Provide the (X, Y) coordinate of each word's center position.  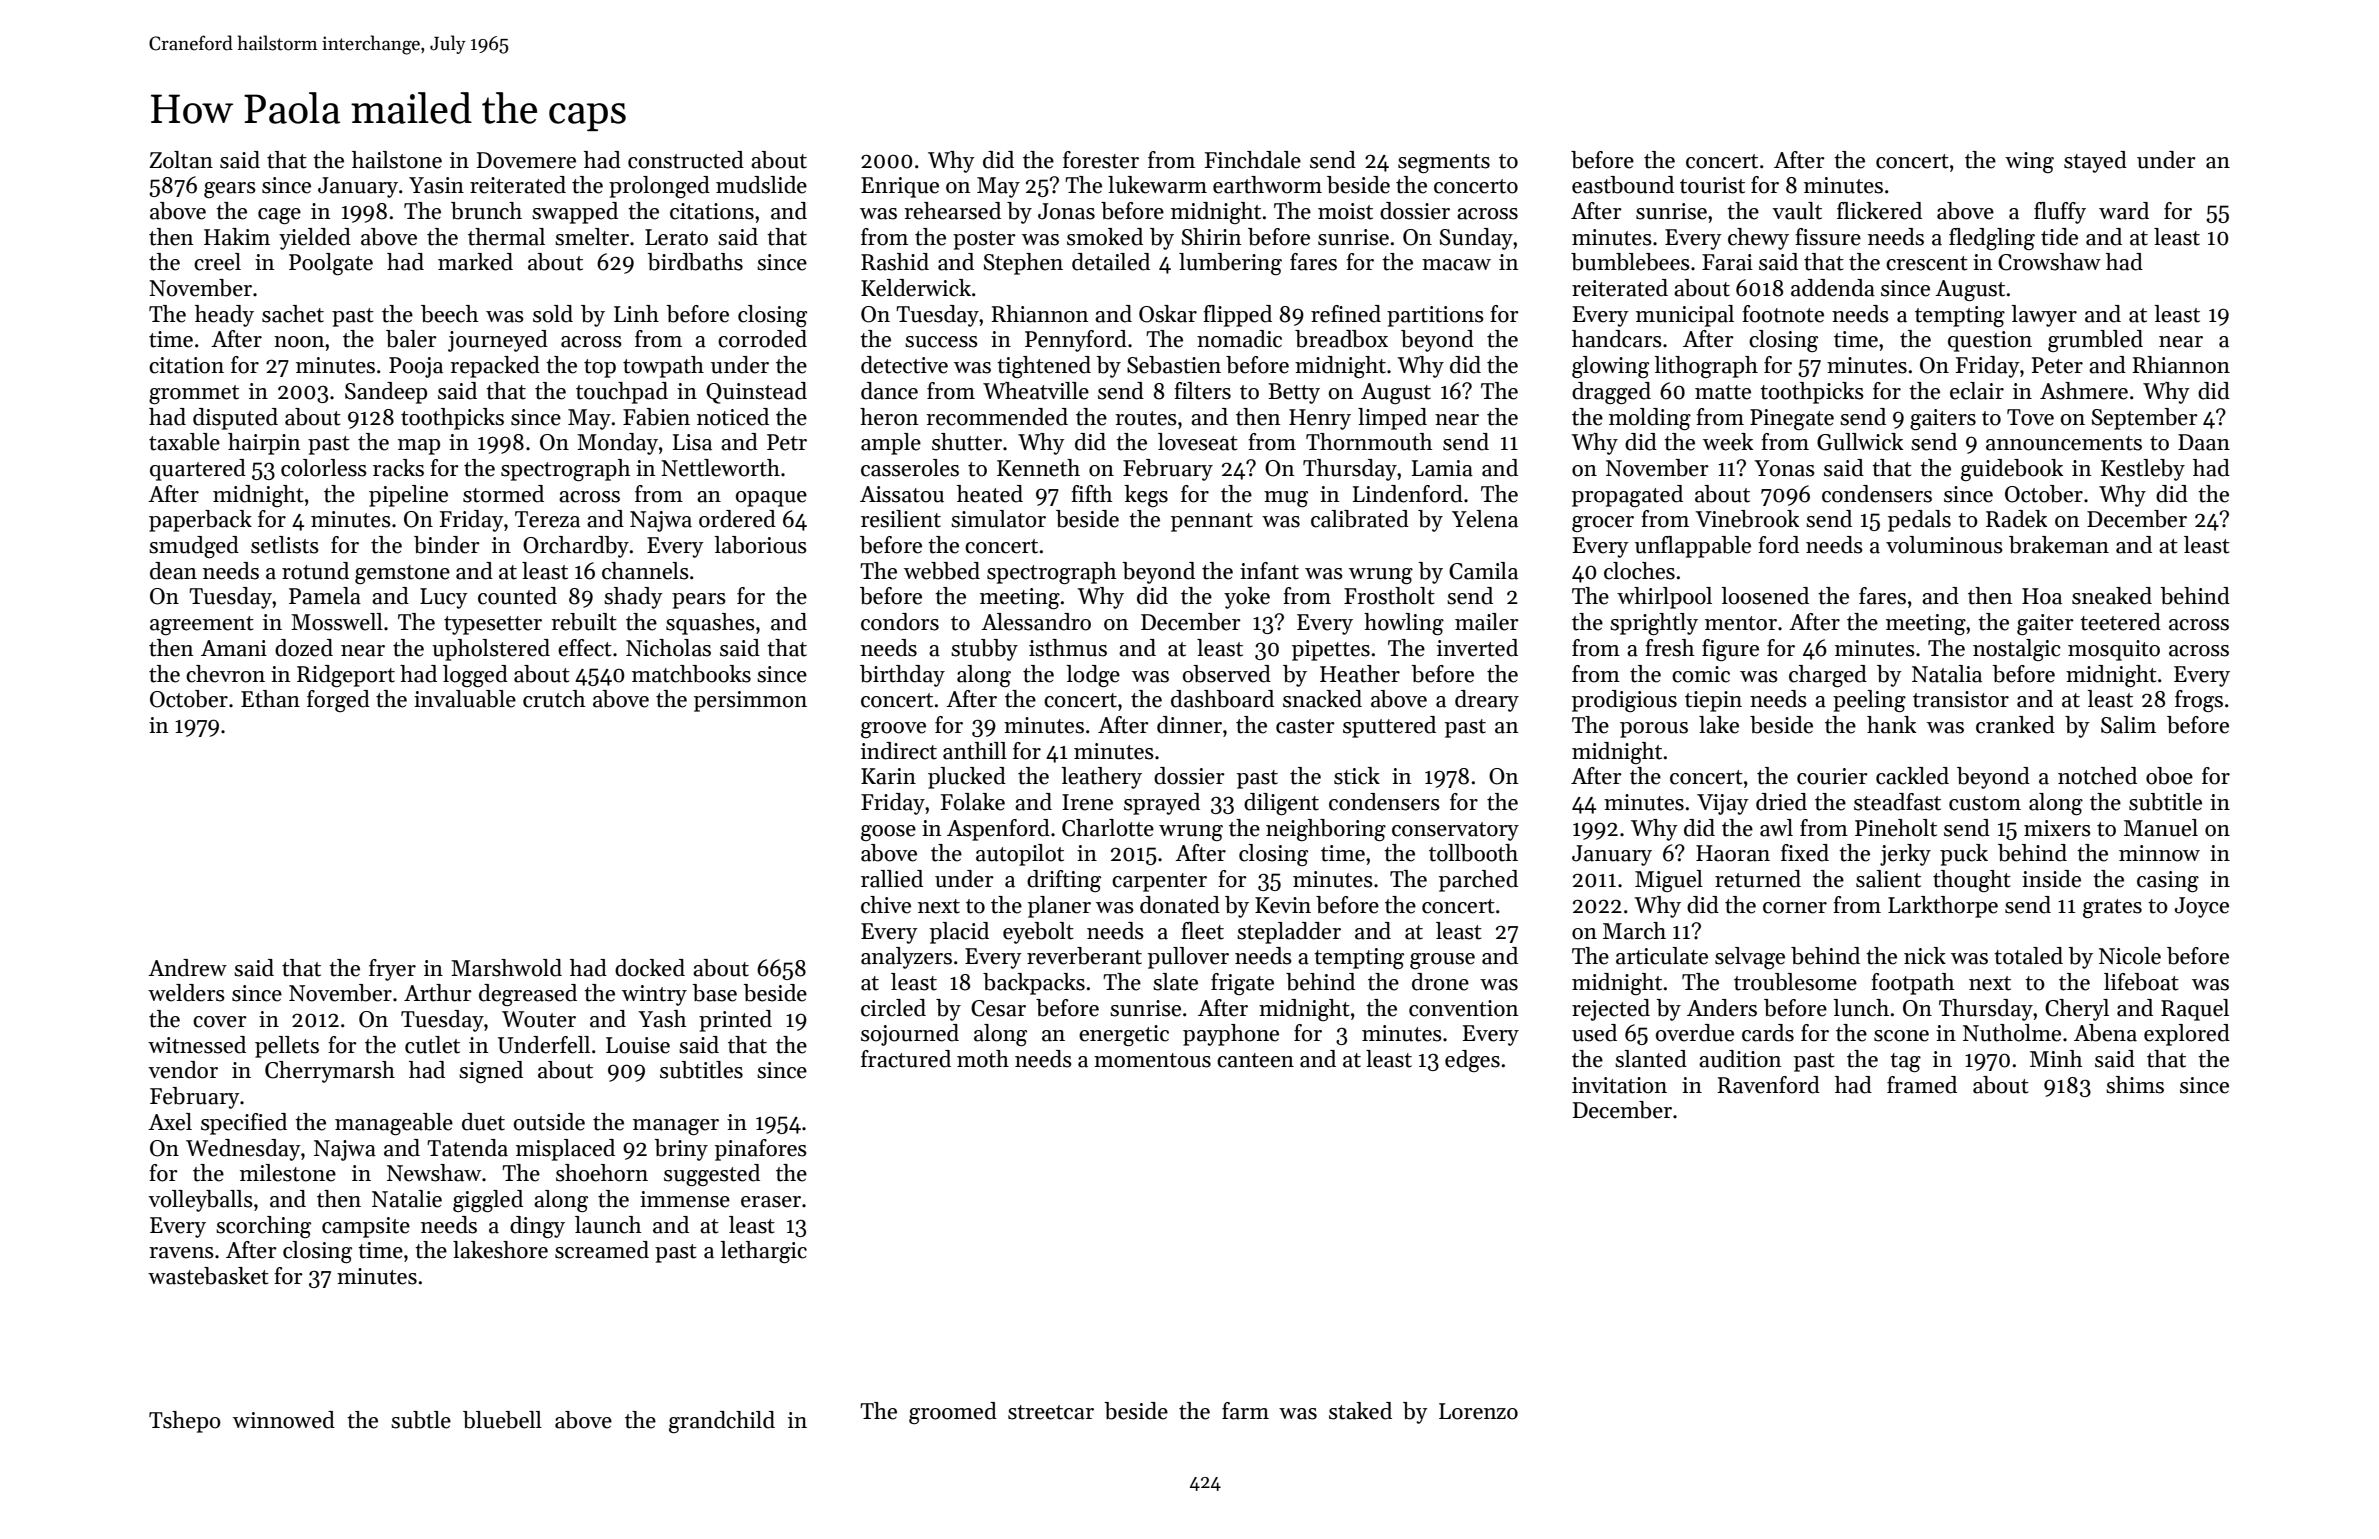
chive (886, 905)
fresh (1670, 648)
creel (217, 262)
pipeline (408, 496)
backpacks (1034, 984)
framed (1922, 1085)
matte (1723, 392)
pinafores (761, 1150)
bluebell (502, 1420)
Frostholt (1389, 596)
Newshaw (434, 1173)
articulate (1662, 956)
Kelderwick (916, 288)
